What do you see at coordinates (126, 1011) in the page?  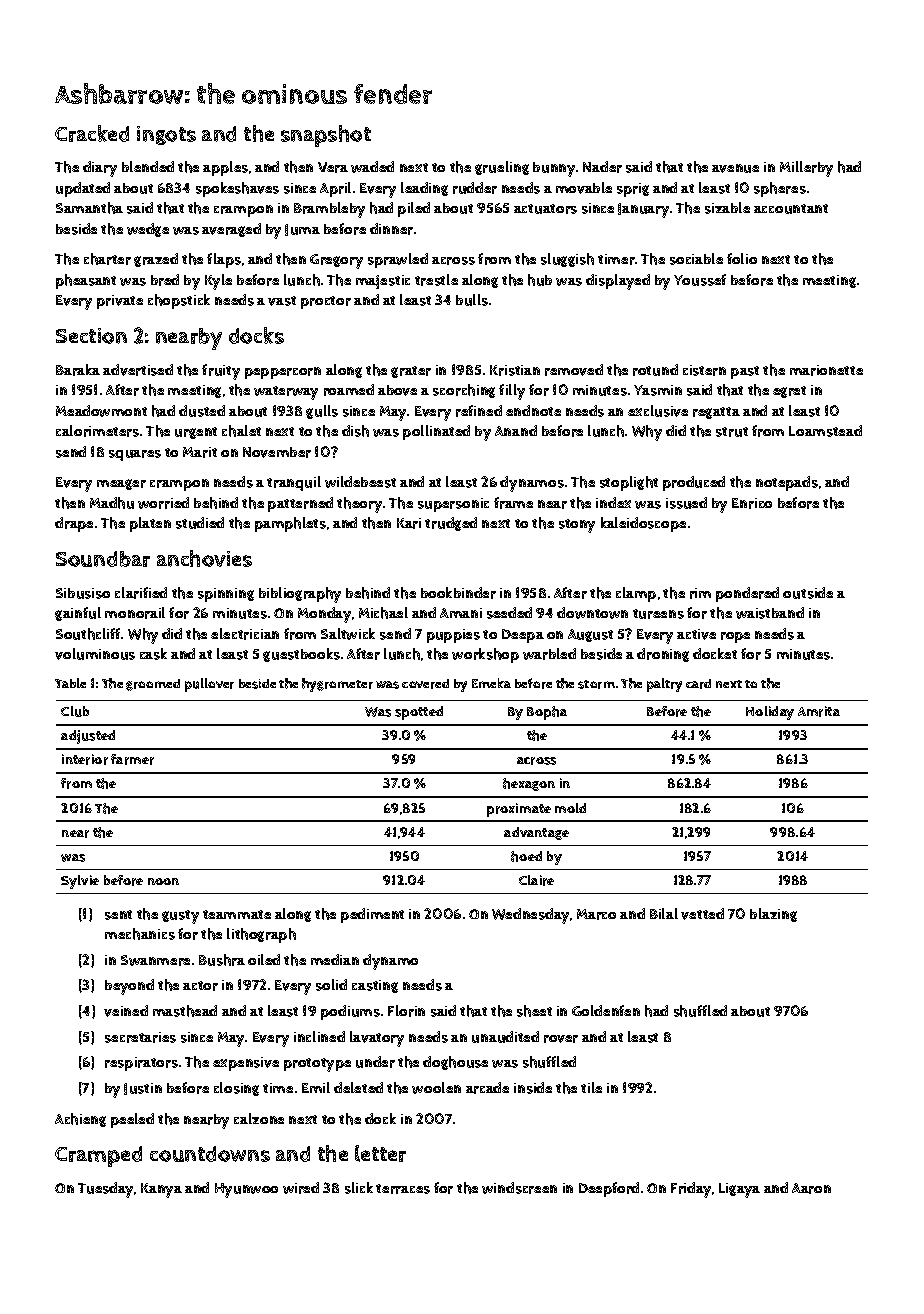 I see `veined` at bounding box center [126, 1011].
